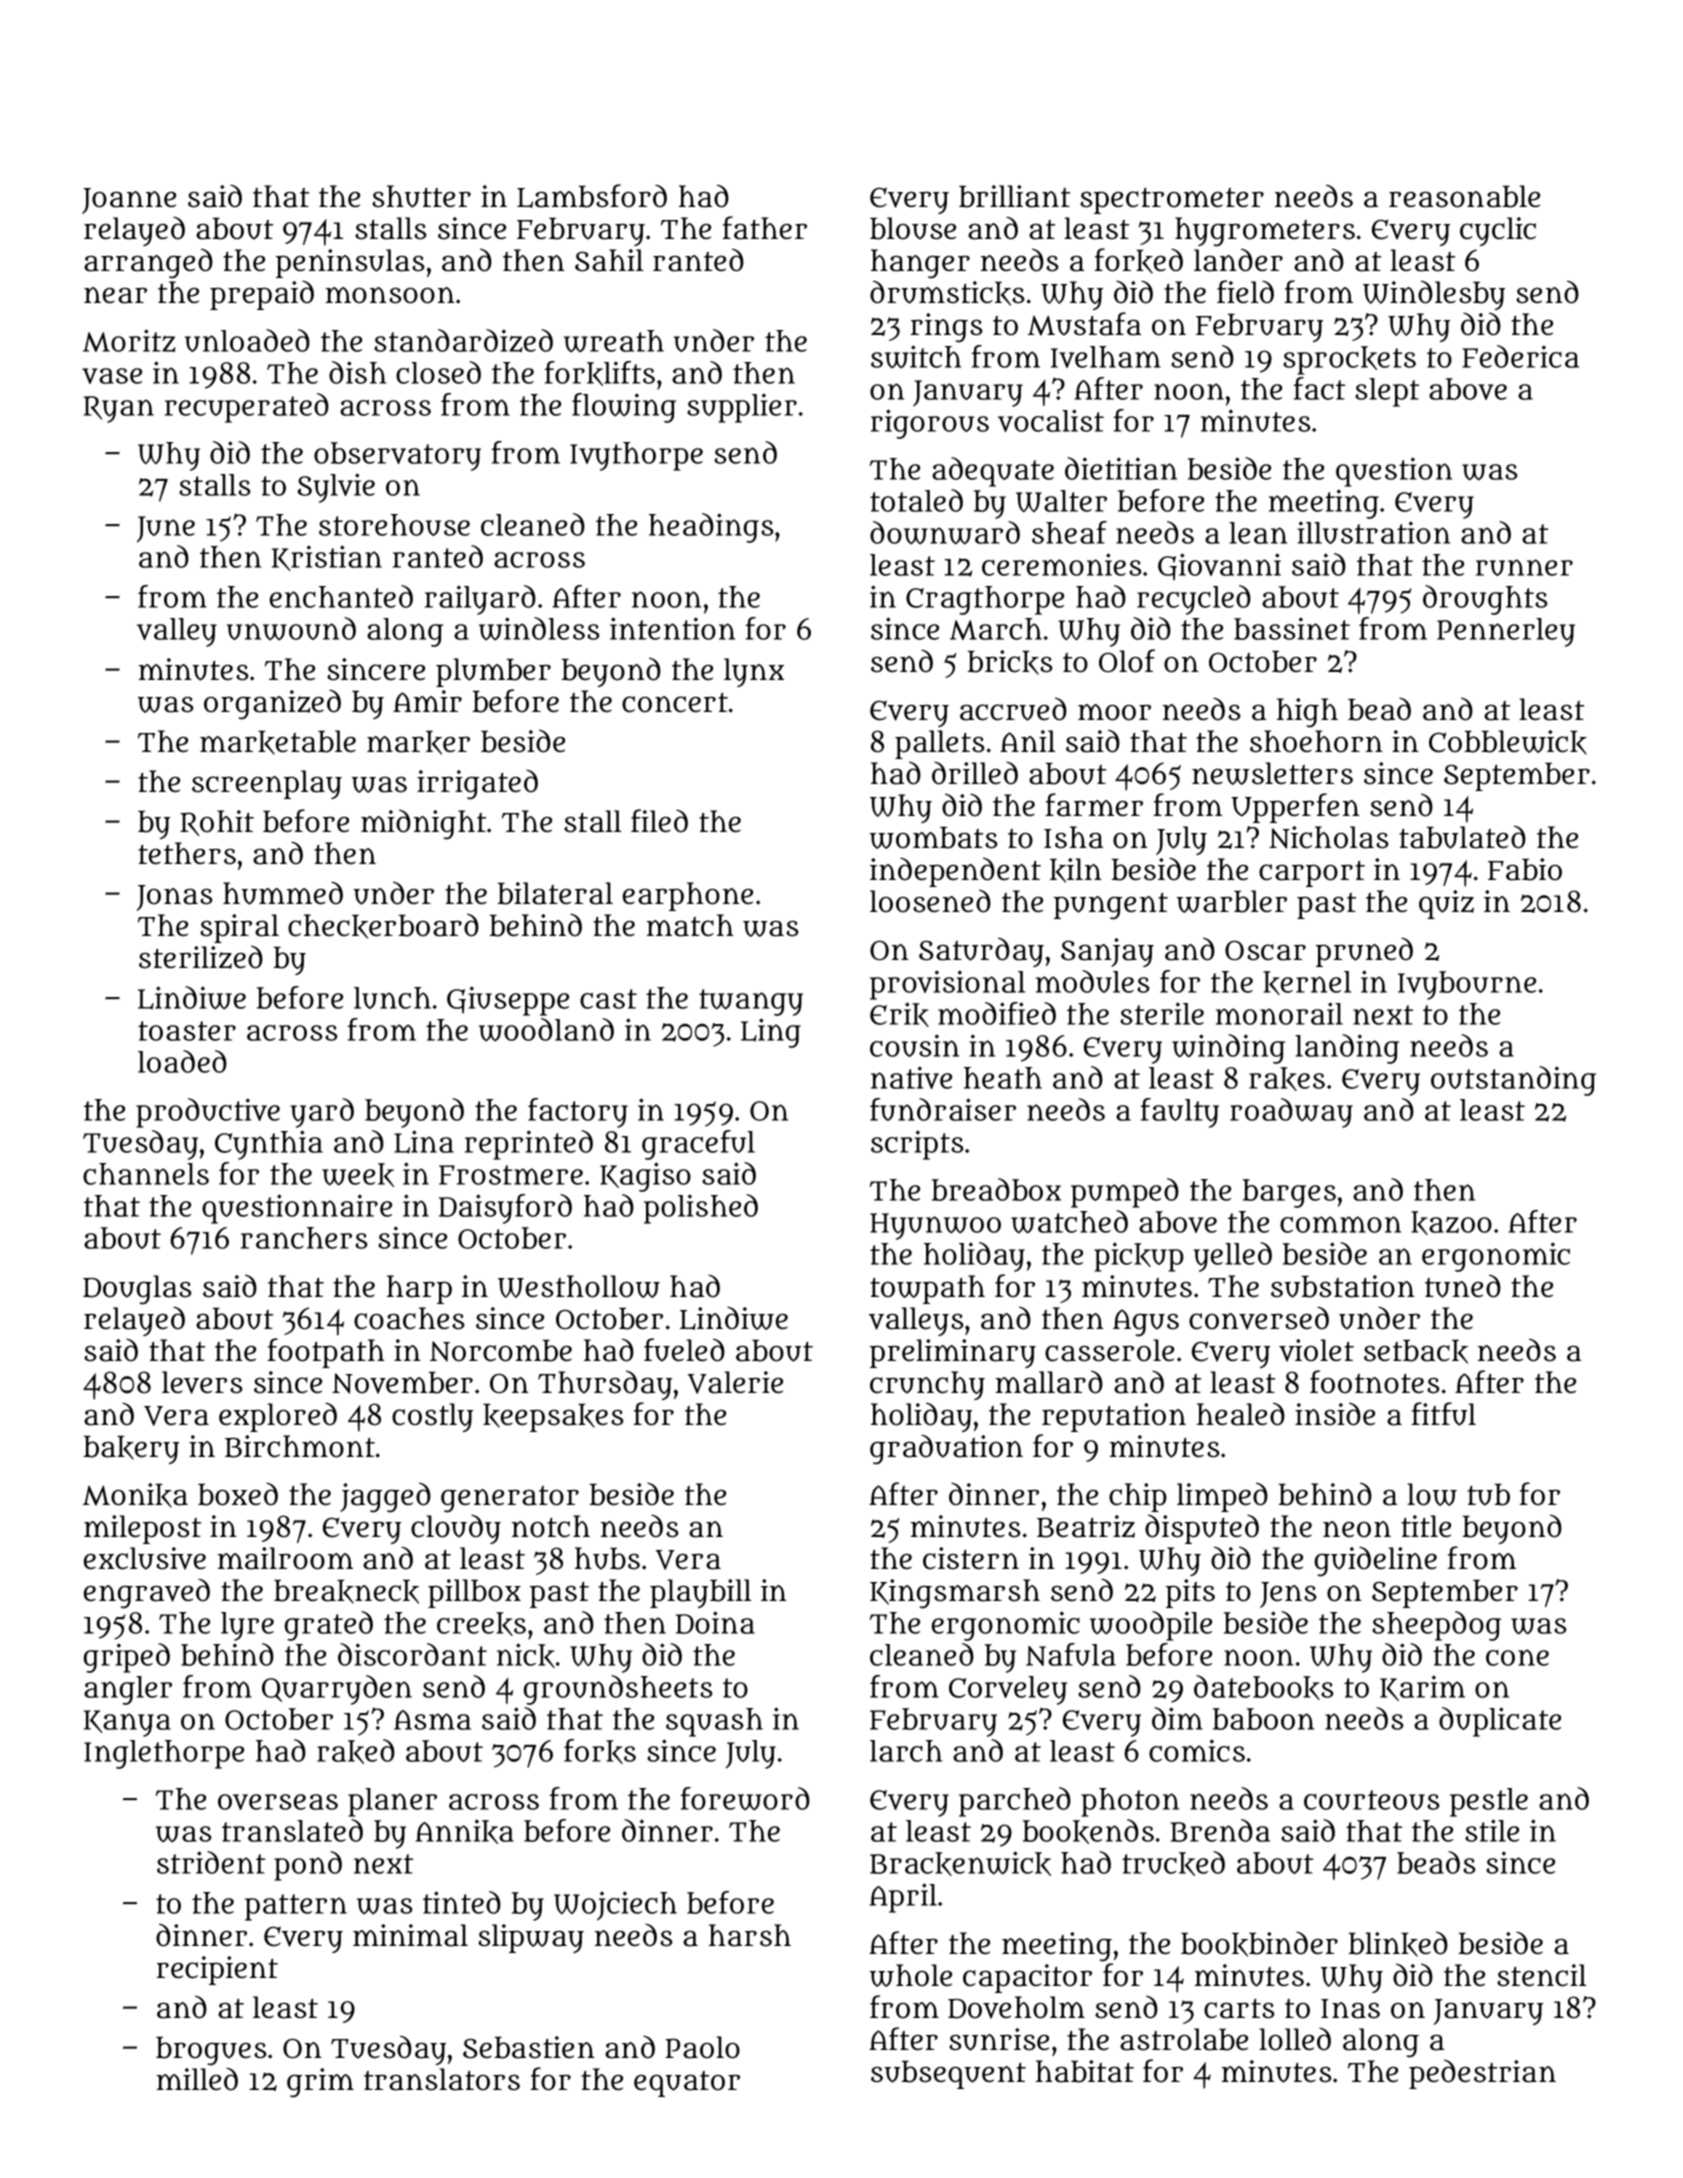  I want to click on Rohit, so click(217, 823).
